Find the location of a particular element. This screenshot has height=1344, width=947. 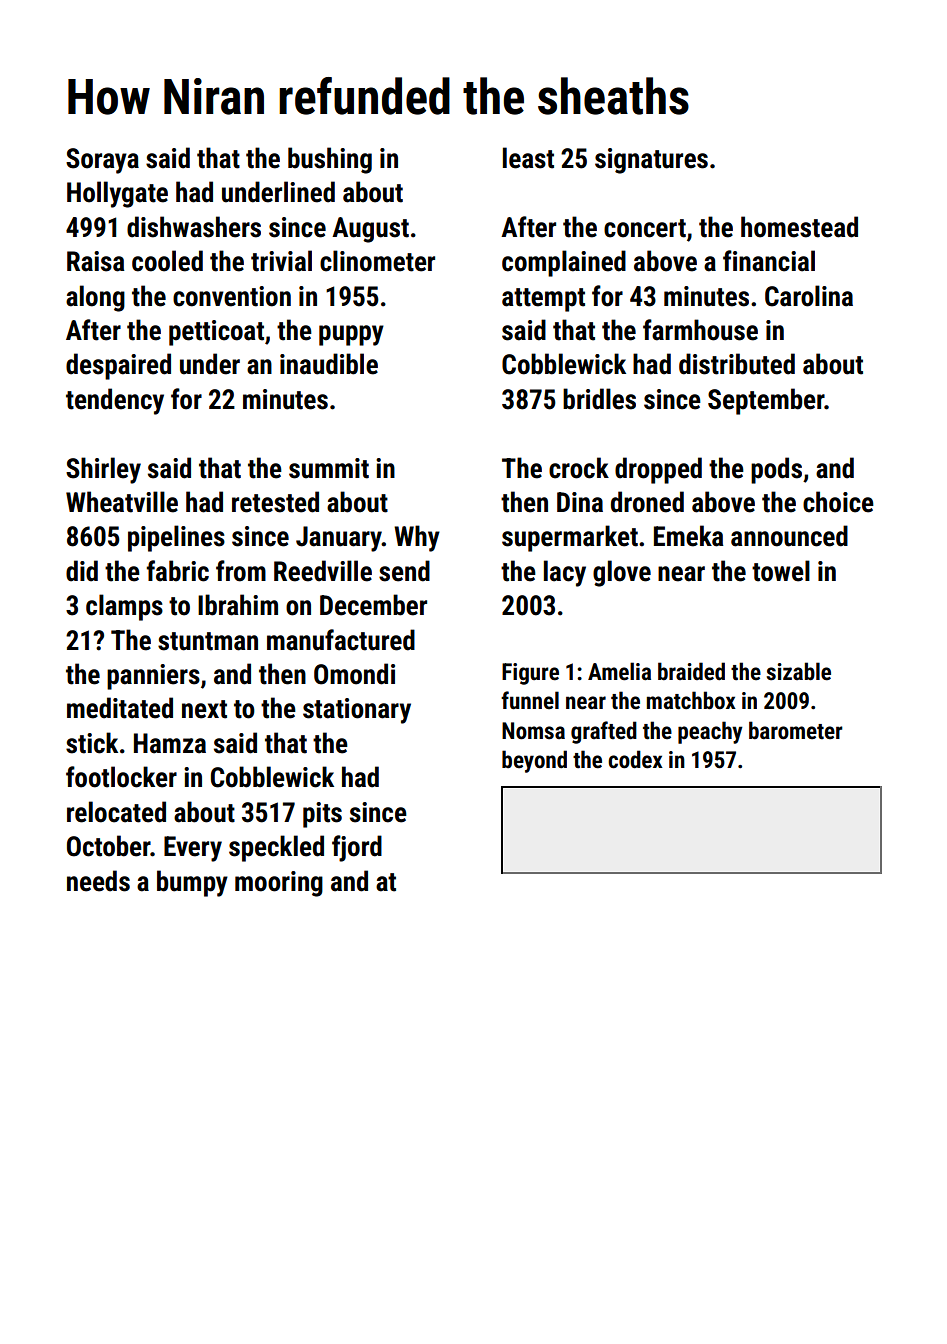

along is located at coordinates (95, 298).
